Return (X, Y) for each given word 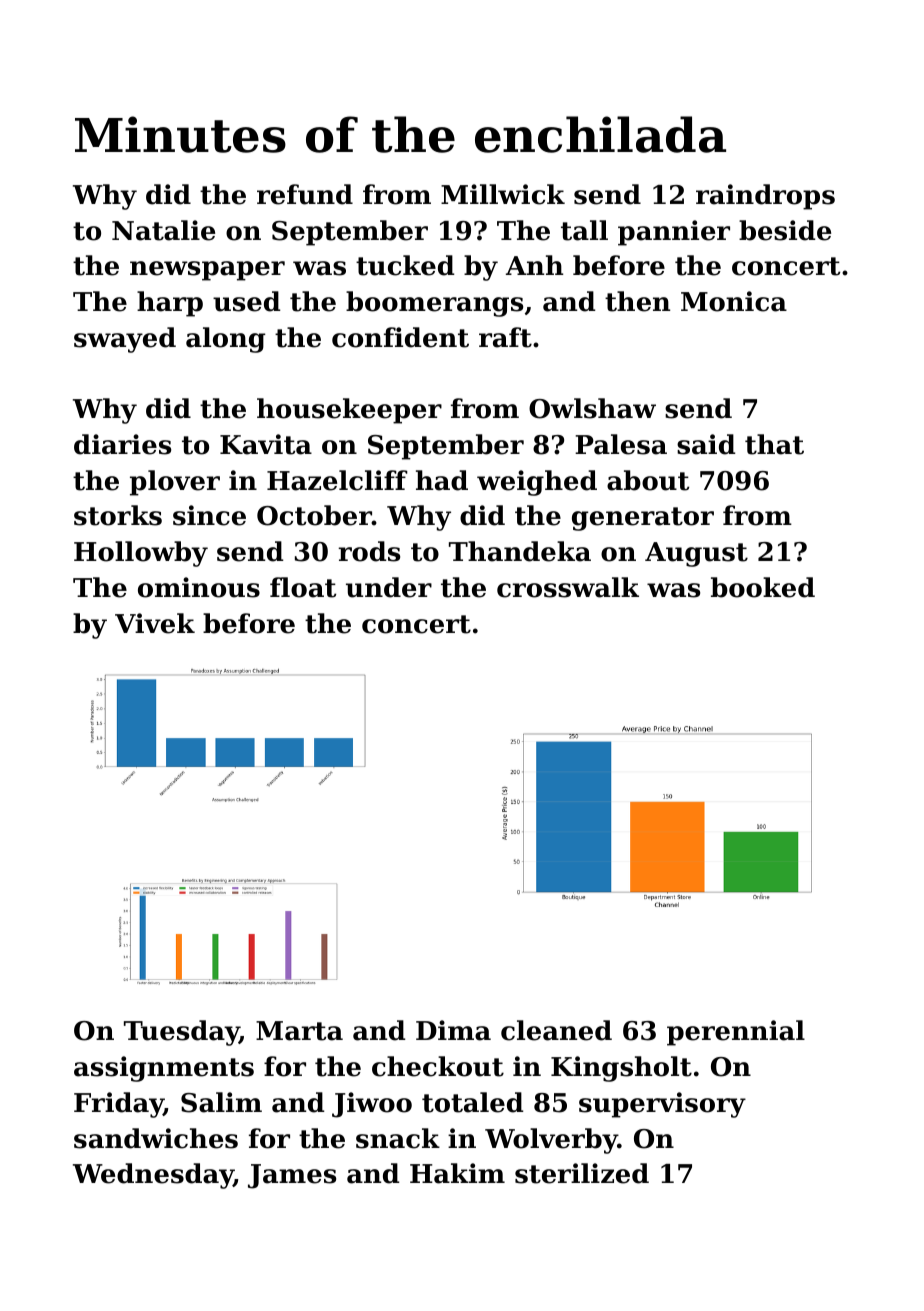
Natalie (163, 230)
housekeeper (349, 411)
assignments (164, 1069)
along (226, 340)
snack (398, 1138)
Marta (299, 1031)
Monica (734, 301)
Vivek (155, 623)
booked (763, 587)
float (303, 587)
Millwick (503, 194)
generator (643, 519)
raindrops (765, 197)
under (389, 587)
